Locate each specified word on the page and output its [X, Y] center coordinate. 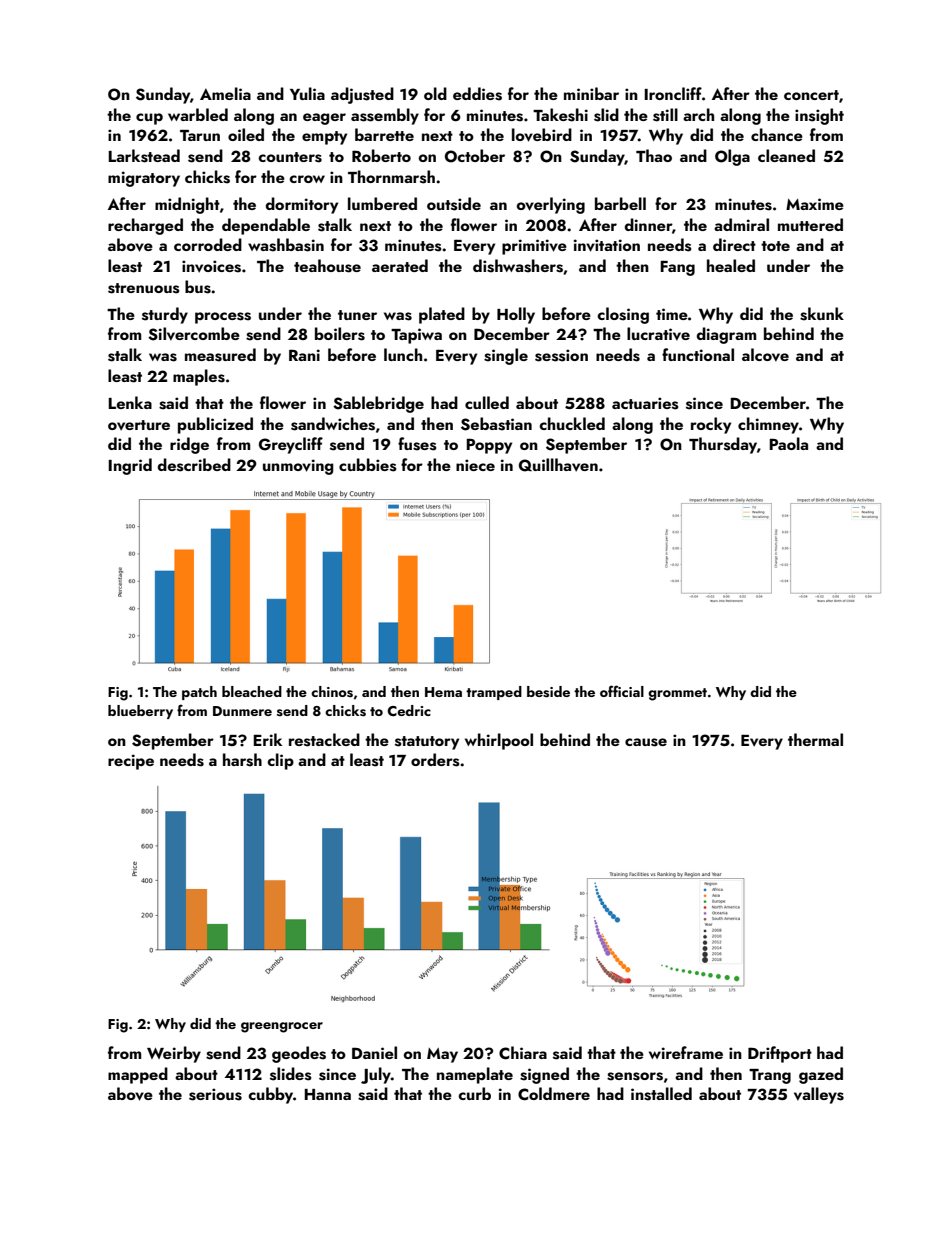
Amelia [225, 93]
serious [215, 1094]
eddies [477, 94]
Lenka [130, 402]
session [561, 355]
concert [811, 95]
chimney [768, 425]
